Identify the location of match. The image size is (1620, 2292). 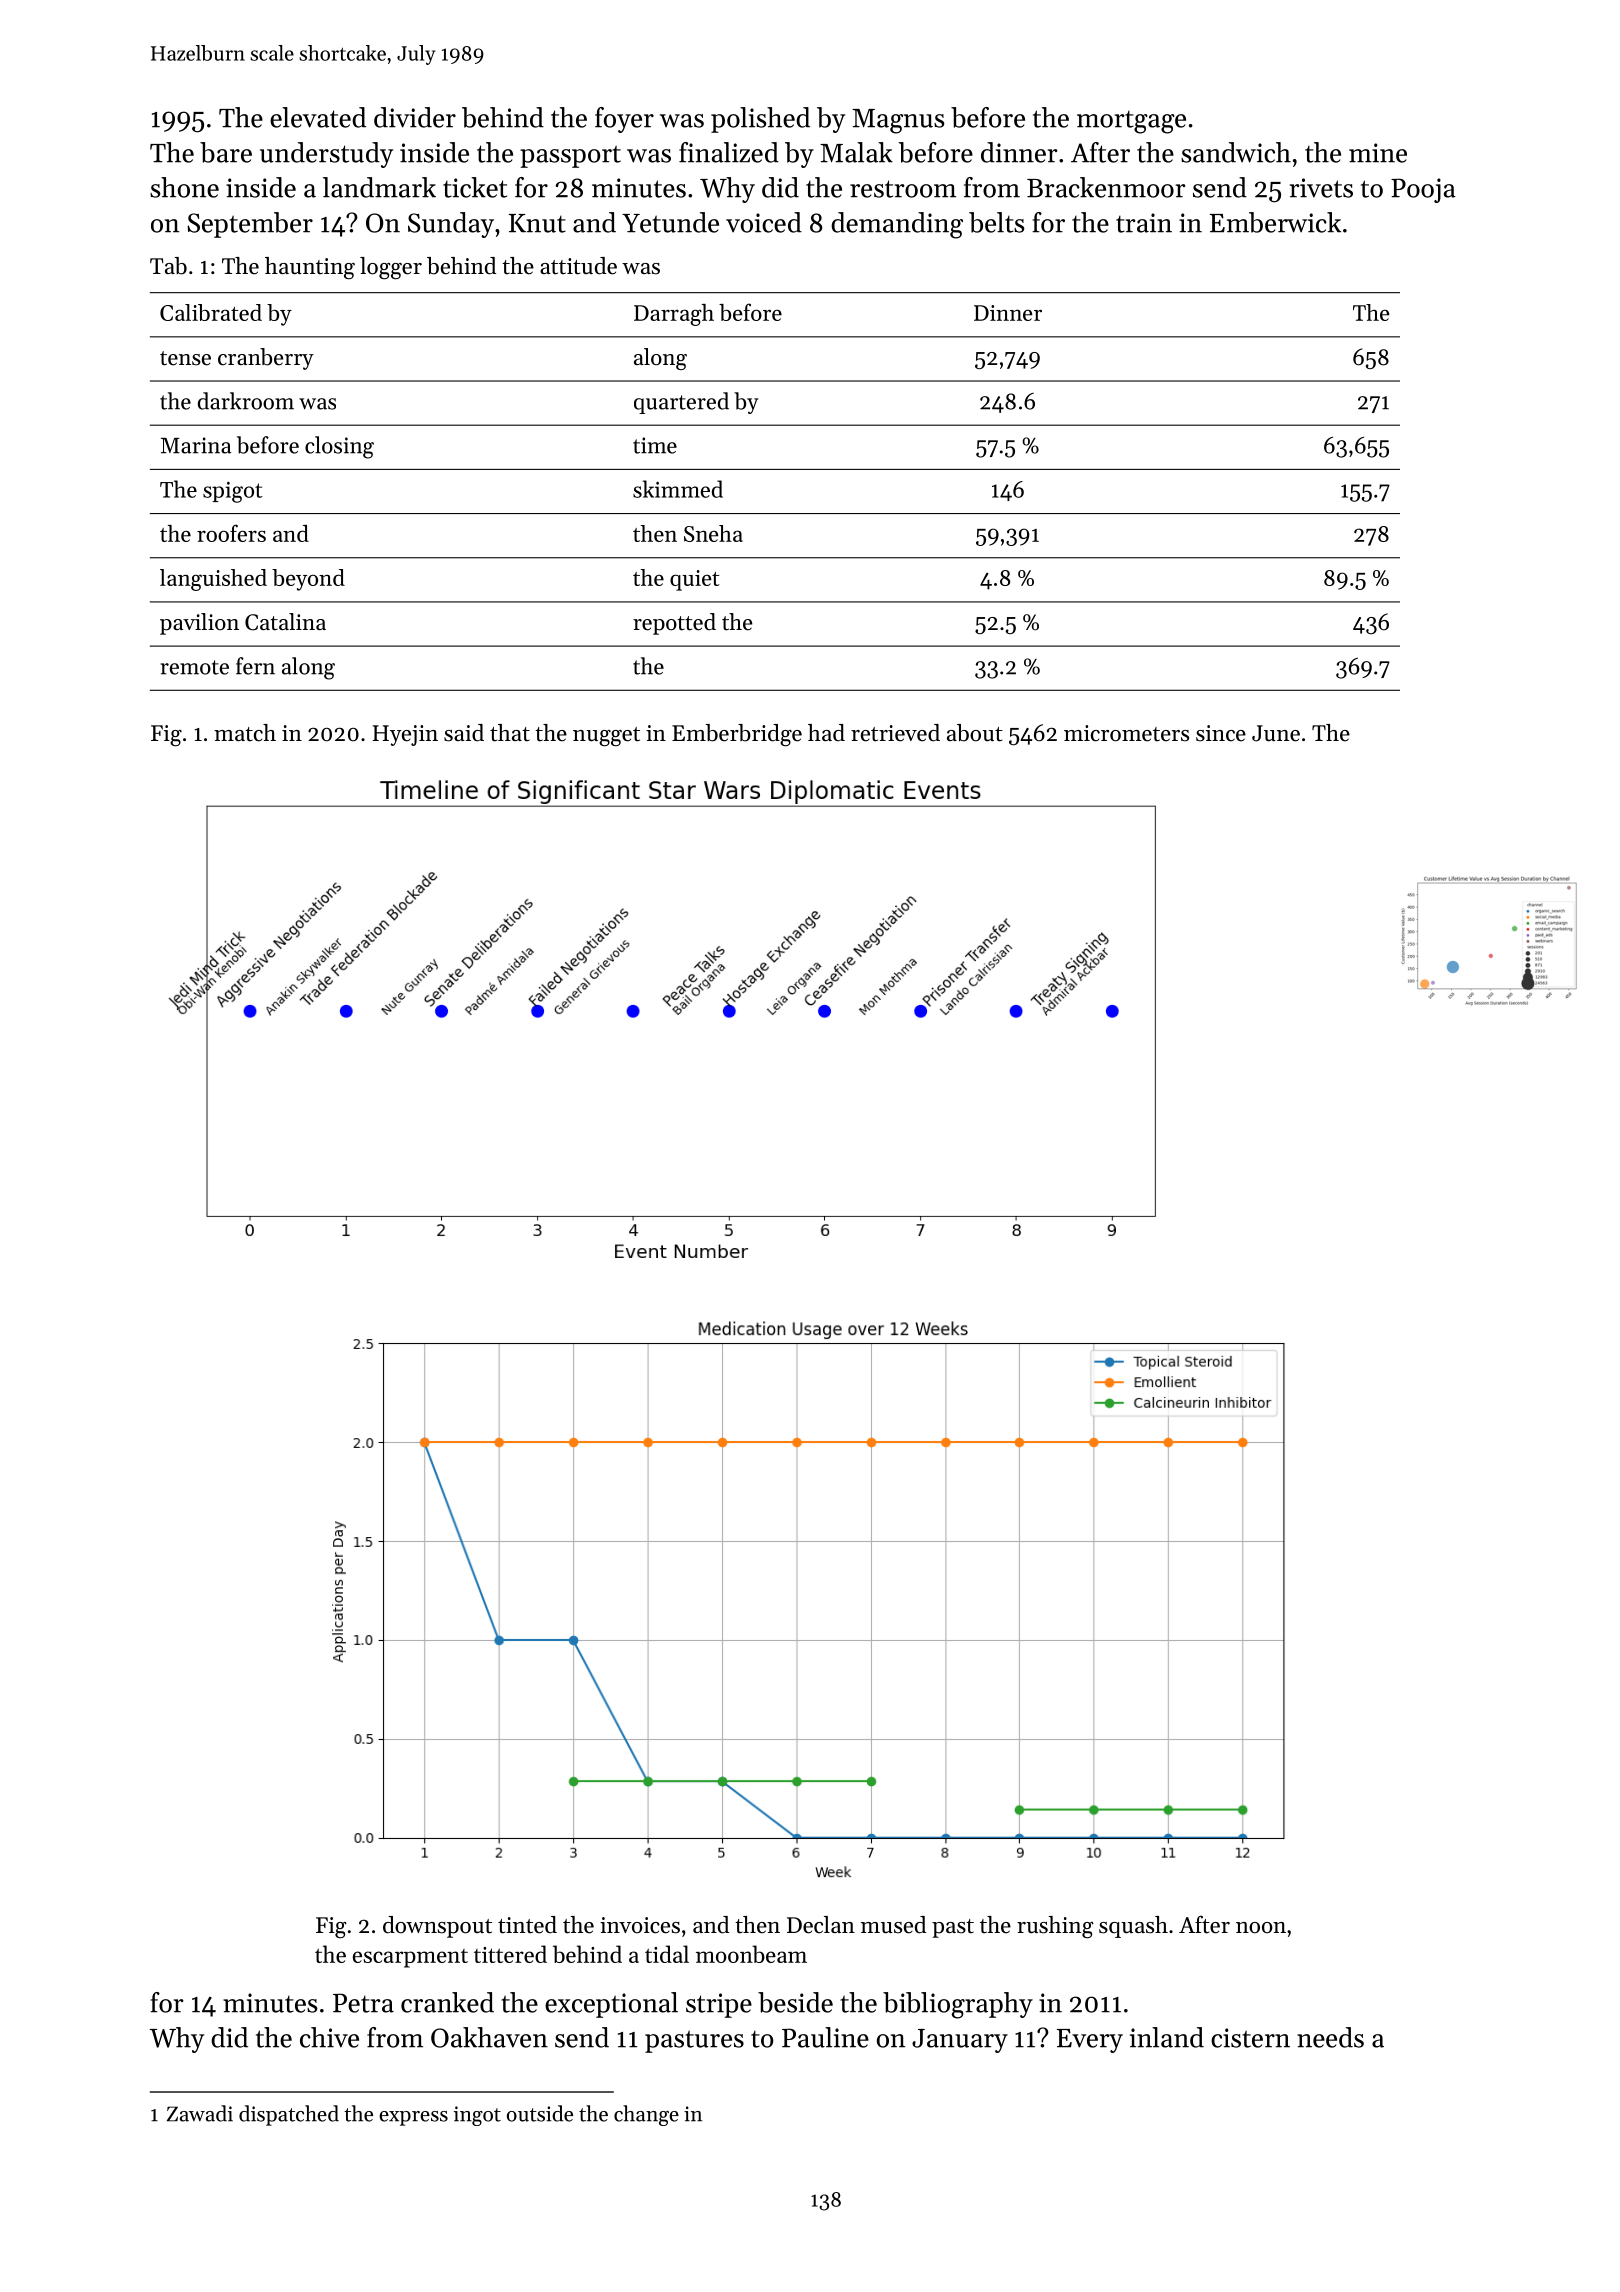
(245, 733).
